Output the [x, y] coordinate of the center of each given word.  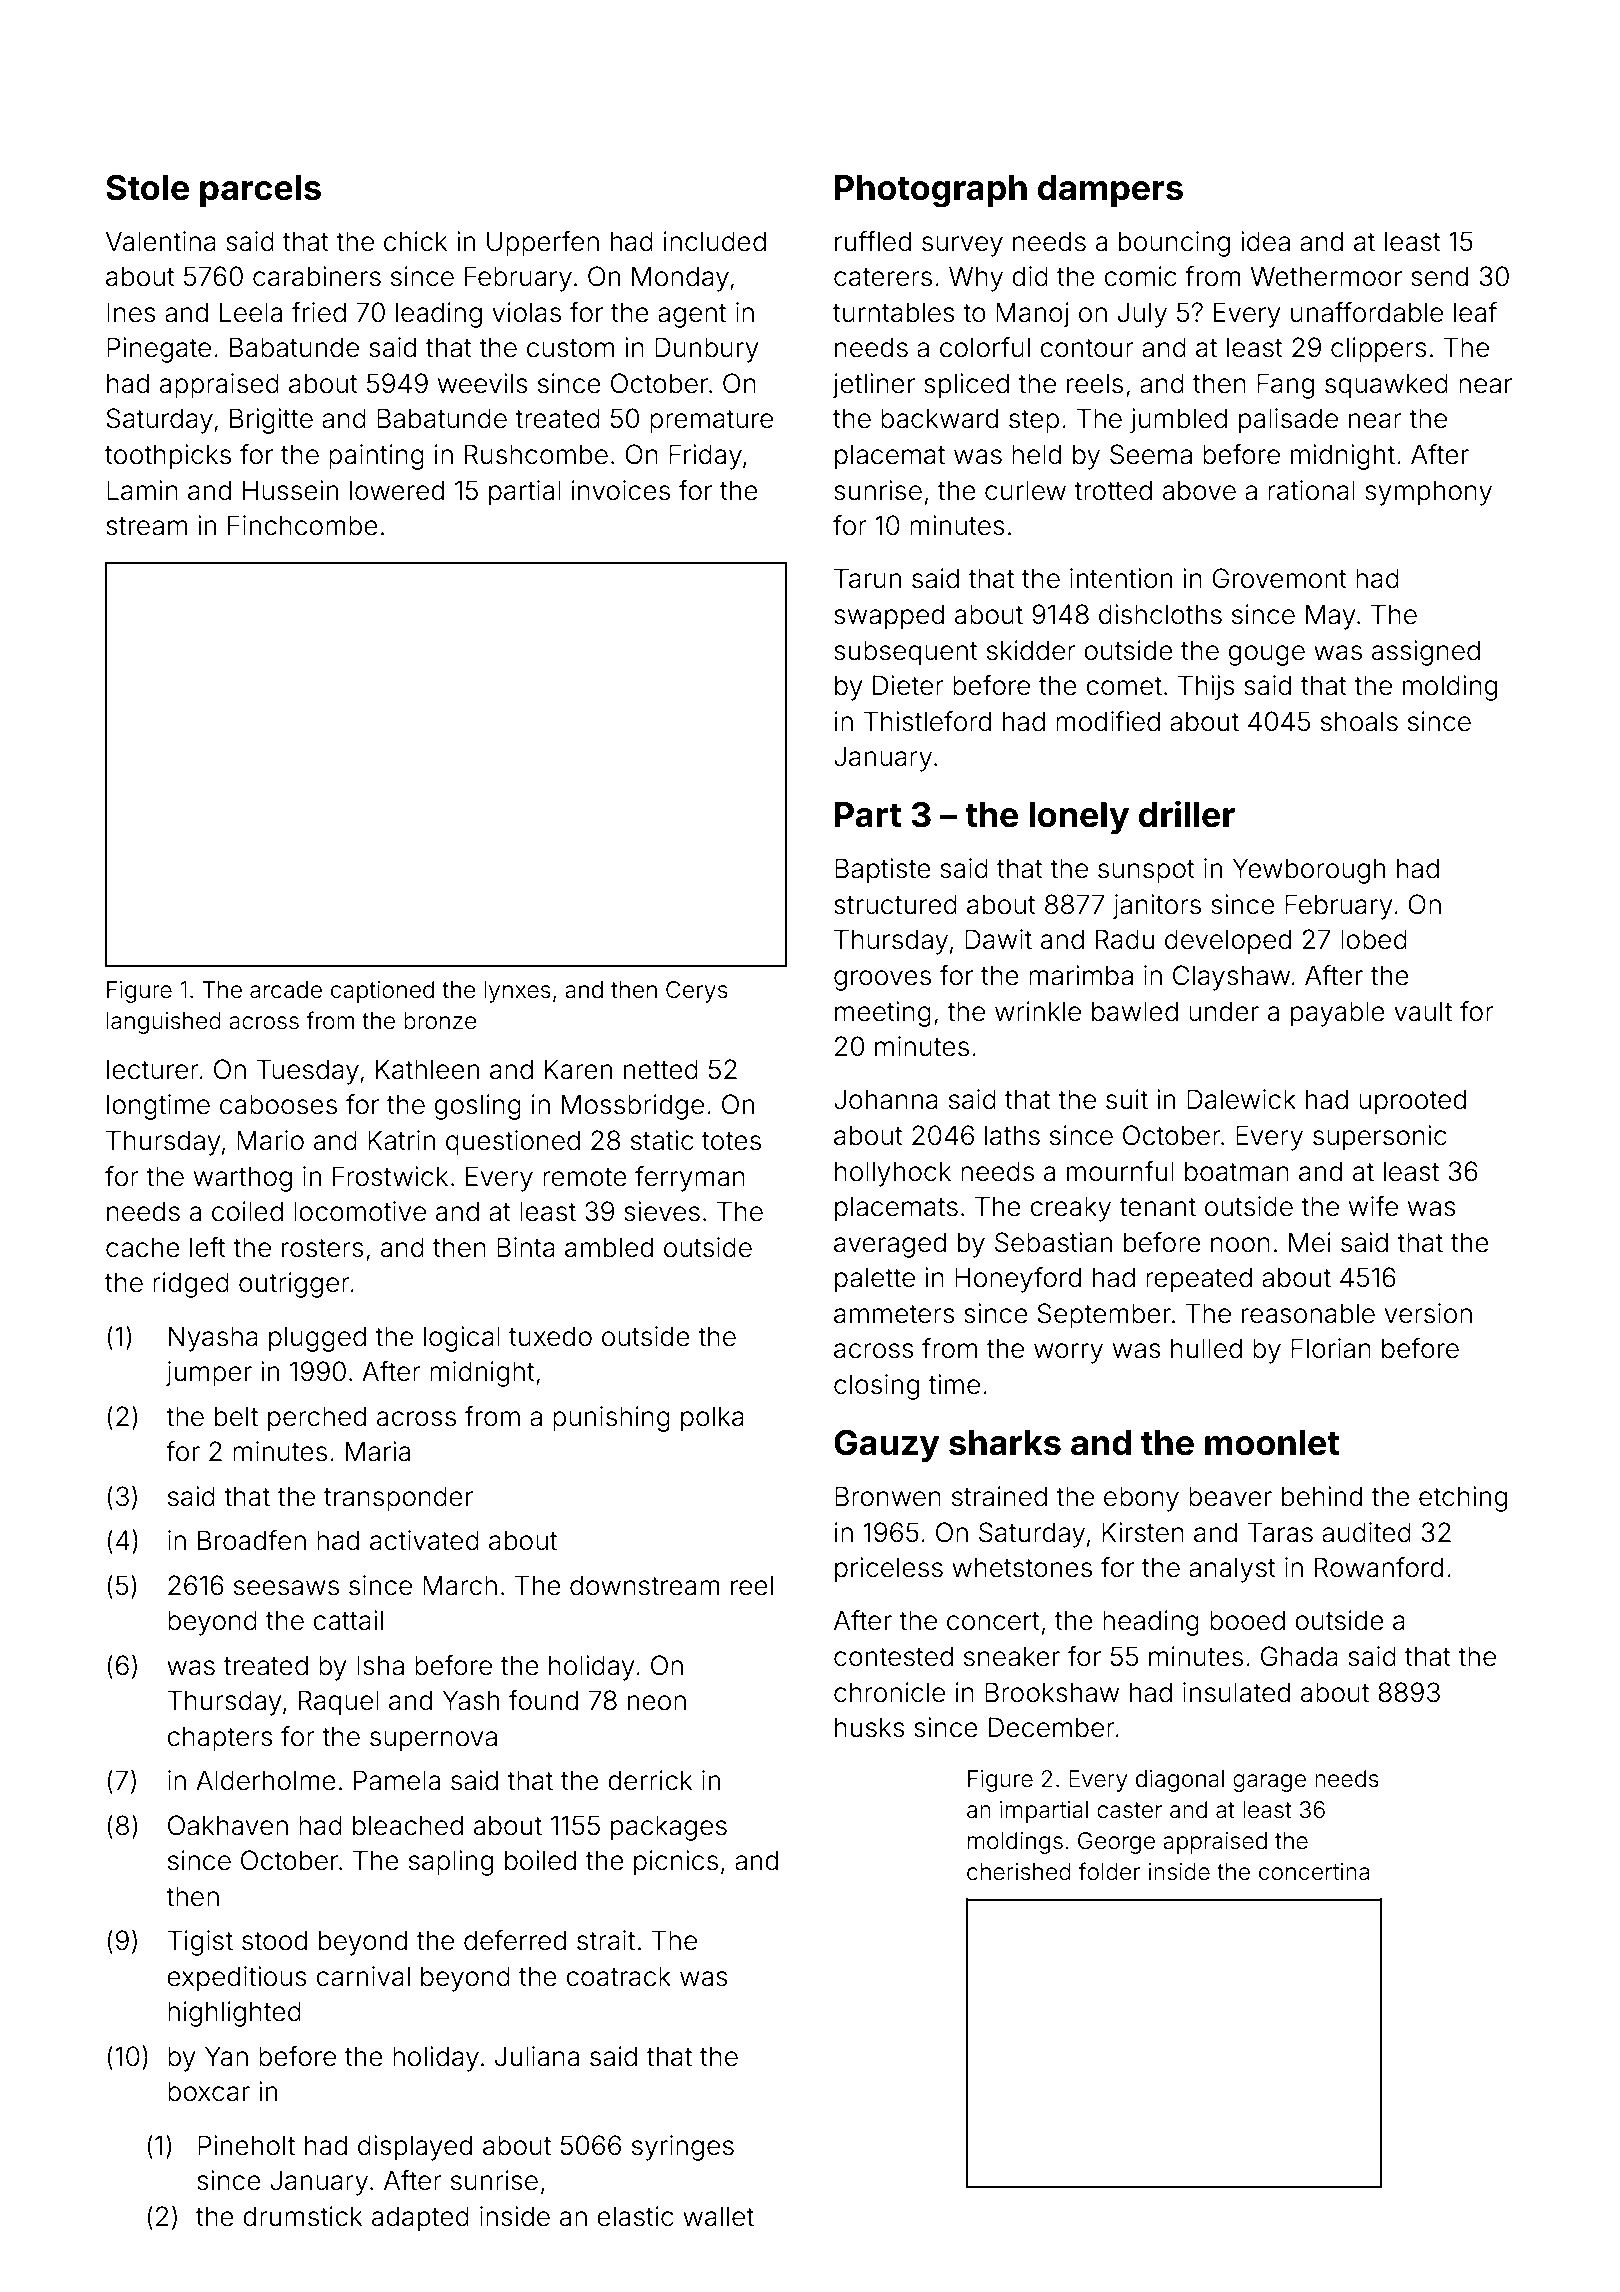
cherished [1019, 1872]
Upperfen [543, 244]
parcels [260, 191]
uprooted [1412, 1102]
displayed [415, 2148]
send [1439, 276]
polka [712, 1419]
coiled [247, 1211]
